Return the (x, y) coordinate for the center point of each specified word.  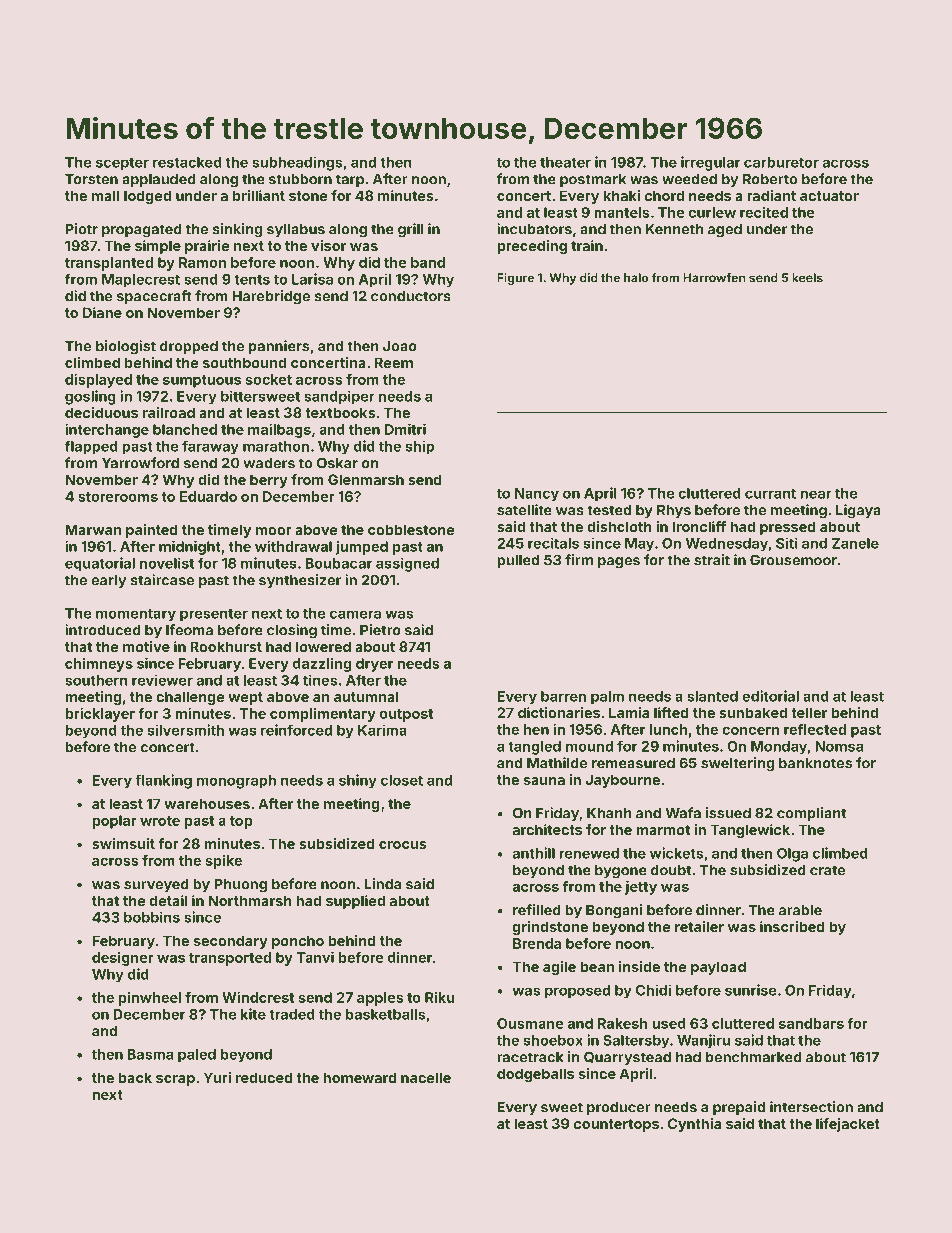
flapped (91, 448)
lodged (147, 197)
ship (420, 447)
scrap (175, 1080)
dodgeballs (535, 1075)
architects (547, 829)
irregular (710, 163)
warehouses (207, 803)
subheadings (297, 163)
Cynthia (694, 1125)
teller (809, 712)
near (816, 494)
